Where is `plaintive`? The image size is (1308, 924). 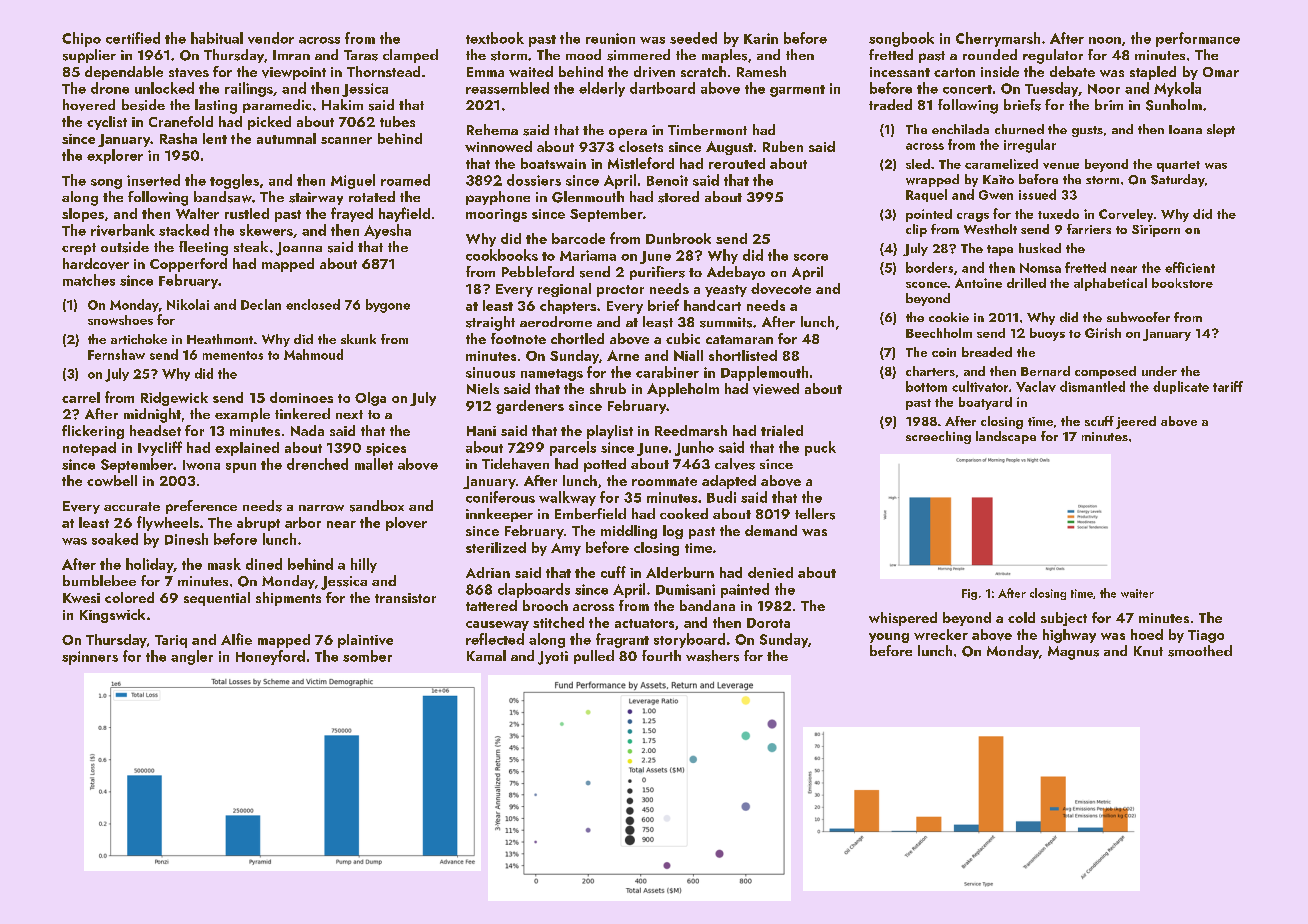
plaintive is located at coordinates (365, 641).
